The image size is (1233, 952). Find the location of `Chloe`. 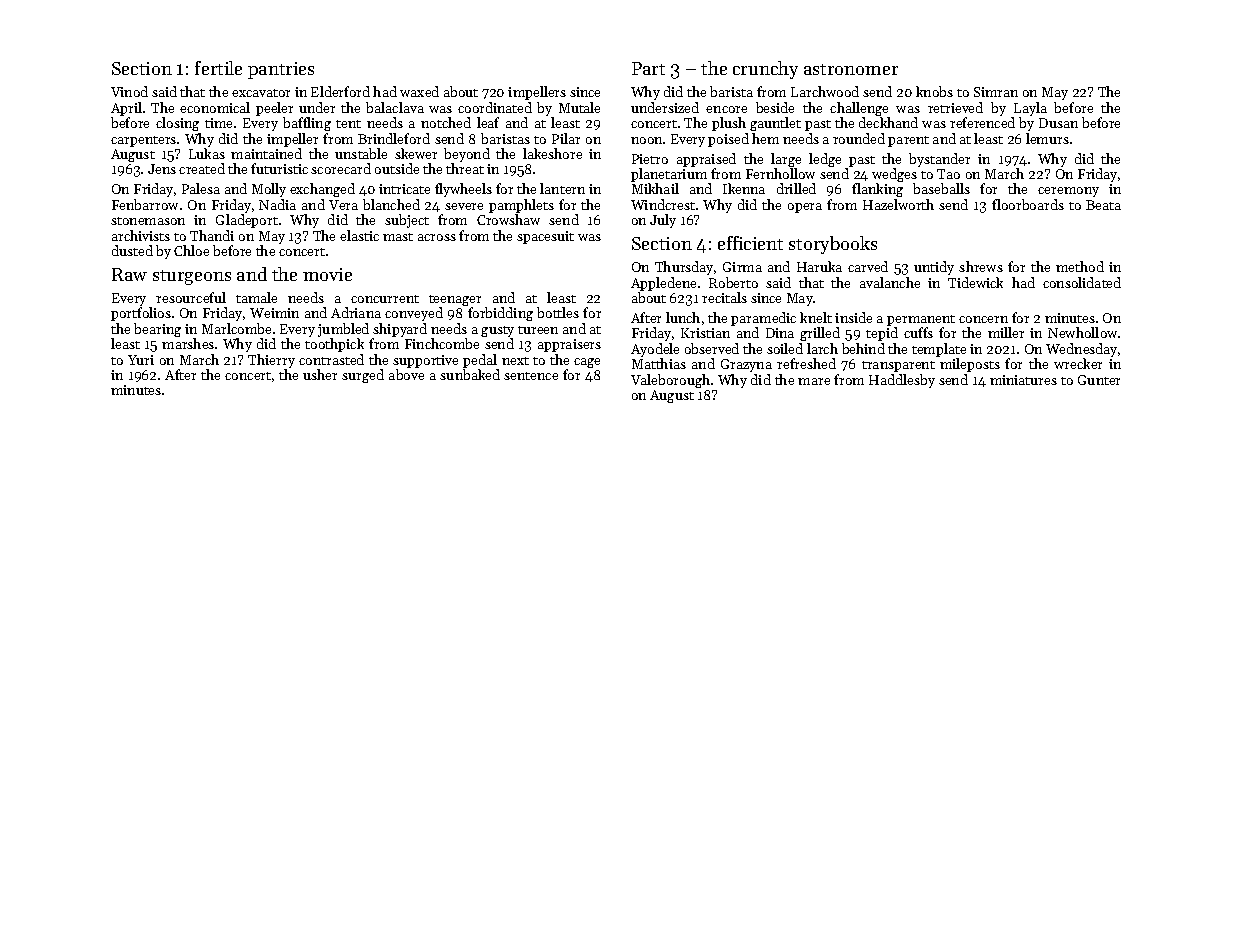

Chloe is located at coordinates (191, 250).
